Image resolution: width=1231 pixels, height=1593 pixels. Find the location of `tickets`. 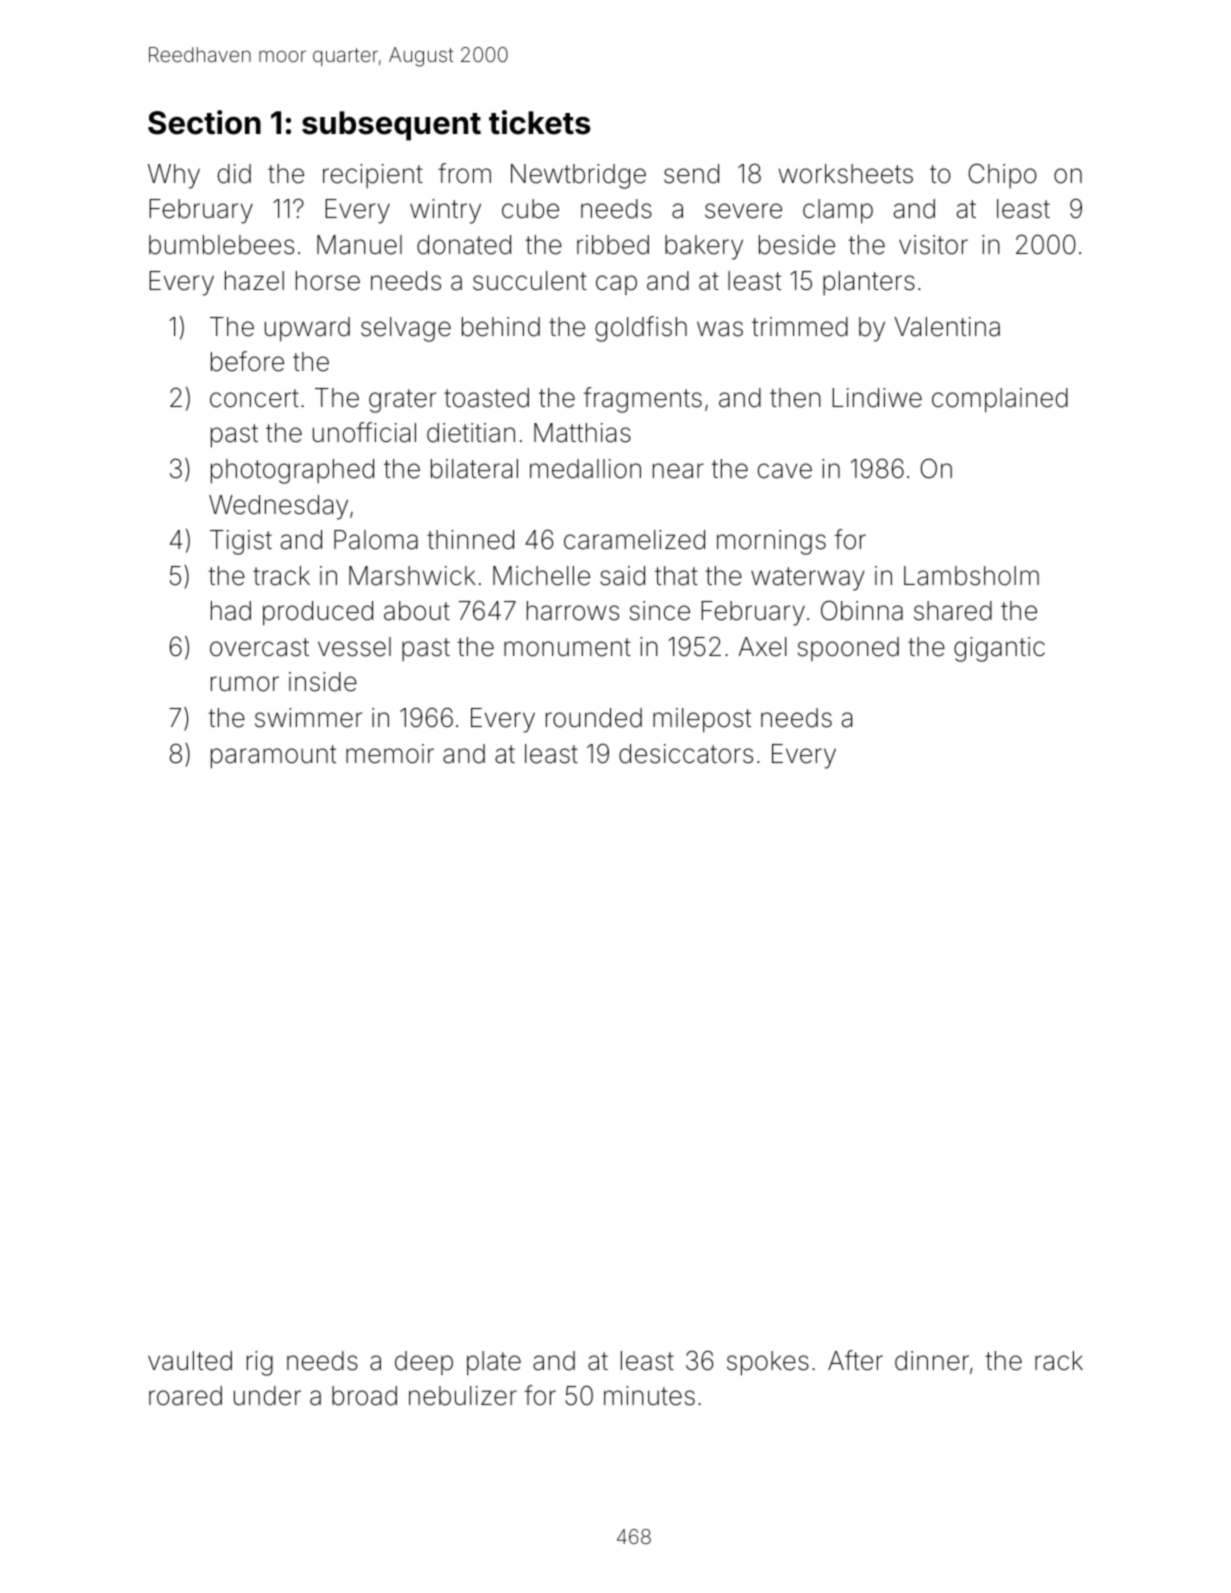

tickets is located at coordinates (540, 122).
